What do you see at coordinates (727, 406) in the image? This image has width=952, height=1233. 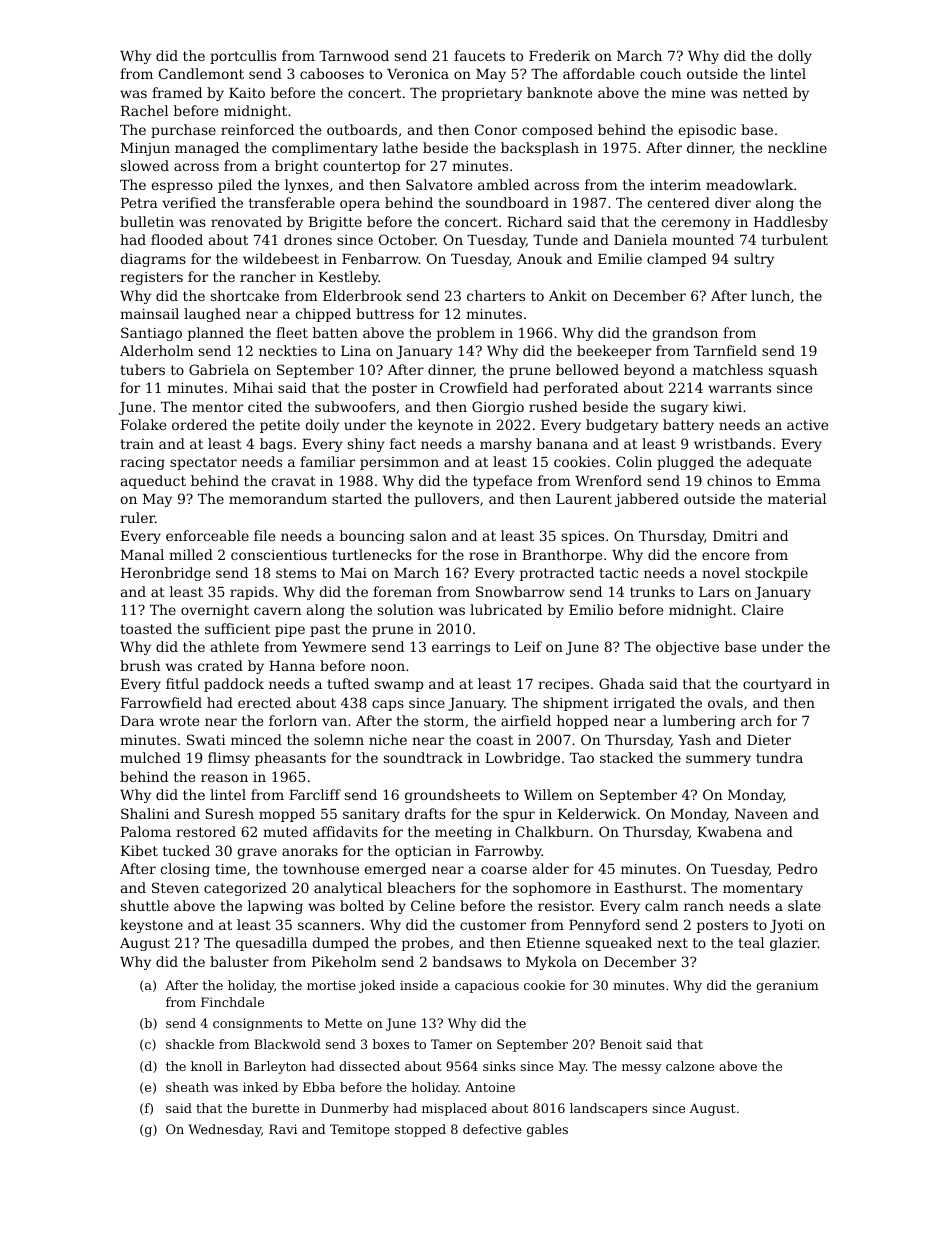 I see `kiwi` at bounding box center [727, 406].
